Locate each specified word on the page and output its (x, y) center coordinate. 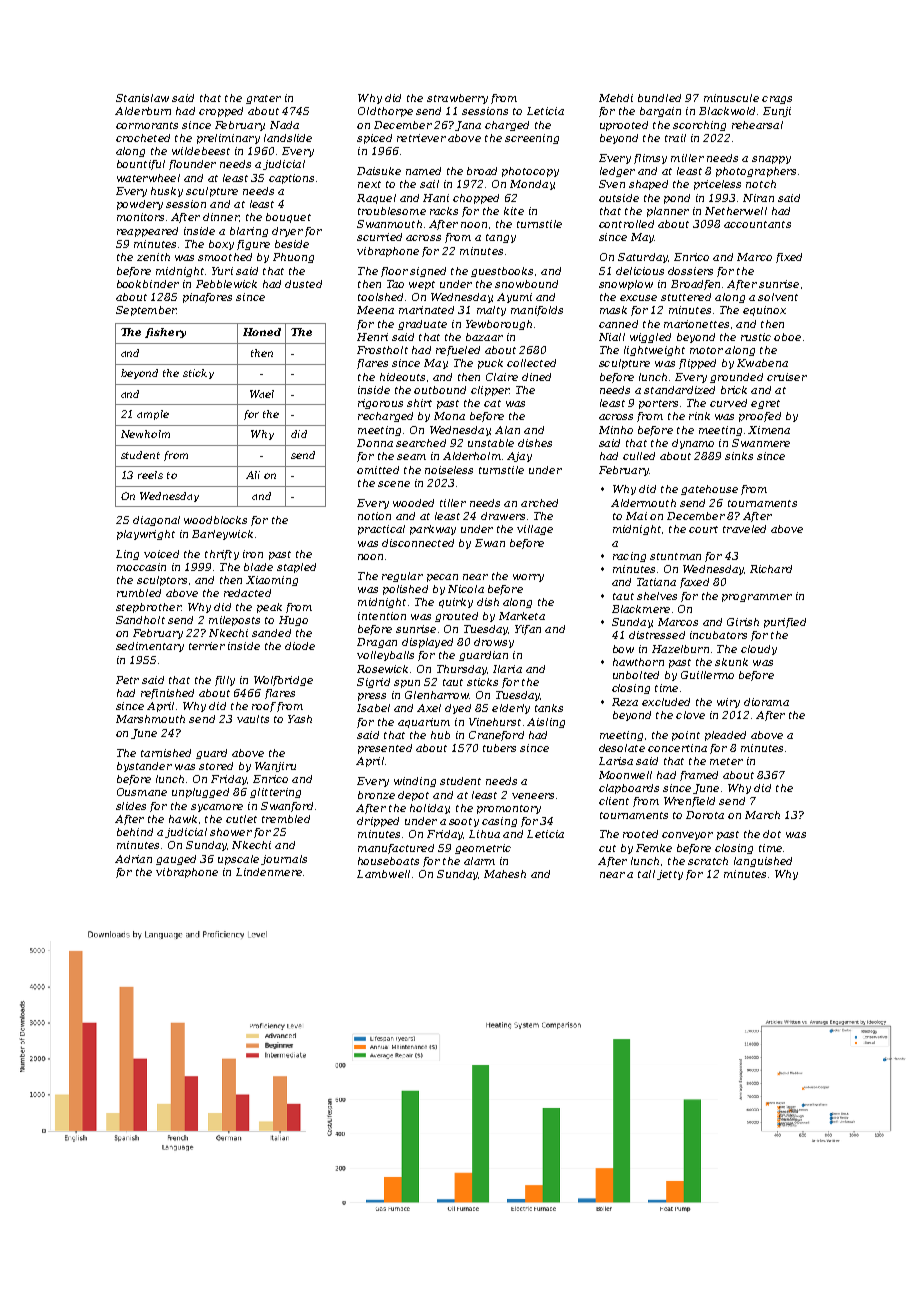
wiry (728, 703)
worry (528, 578)
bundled (659, 98)
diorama (766, 702)
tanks (549, 708)
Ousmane (142, 792)
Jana (468, 126)
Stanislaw (142, 98)
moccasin (141, 567)
